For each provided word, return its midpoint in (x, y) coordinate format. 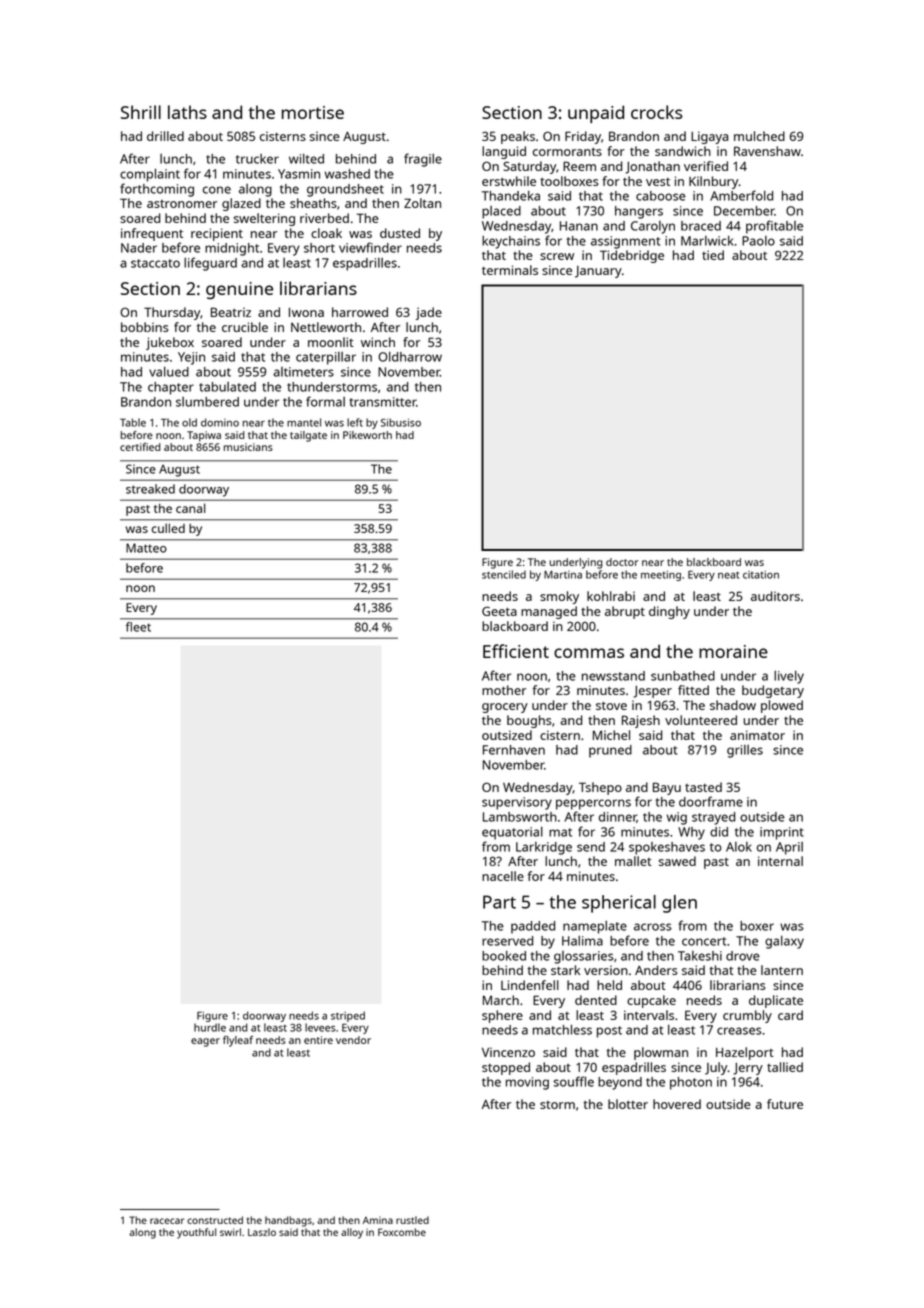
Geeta (499, 611)
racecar (167, 1221)
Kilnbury (714, 182)
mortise (313, 112)
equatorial (512, 833)
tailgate (308, 436)
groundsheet (345, 190)
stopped (506, 1068)
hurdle (210, 1027)
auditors (775, 596)
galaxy (784, 942)
